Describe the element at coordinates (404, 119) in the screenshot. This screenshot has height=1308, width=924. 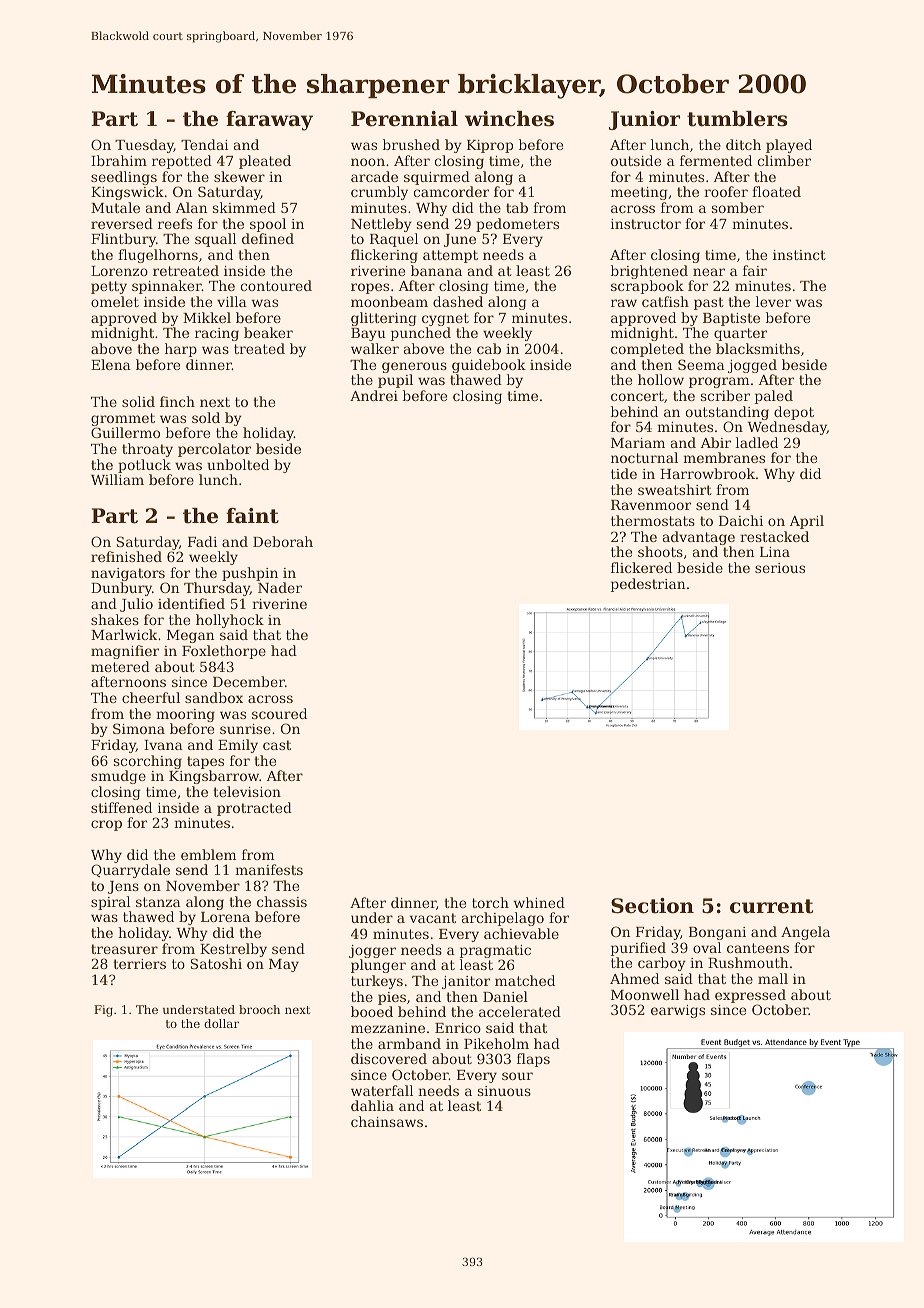
I see `Perennial` at that location.
